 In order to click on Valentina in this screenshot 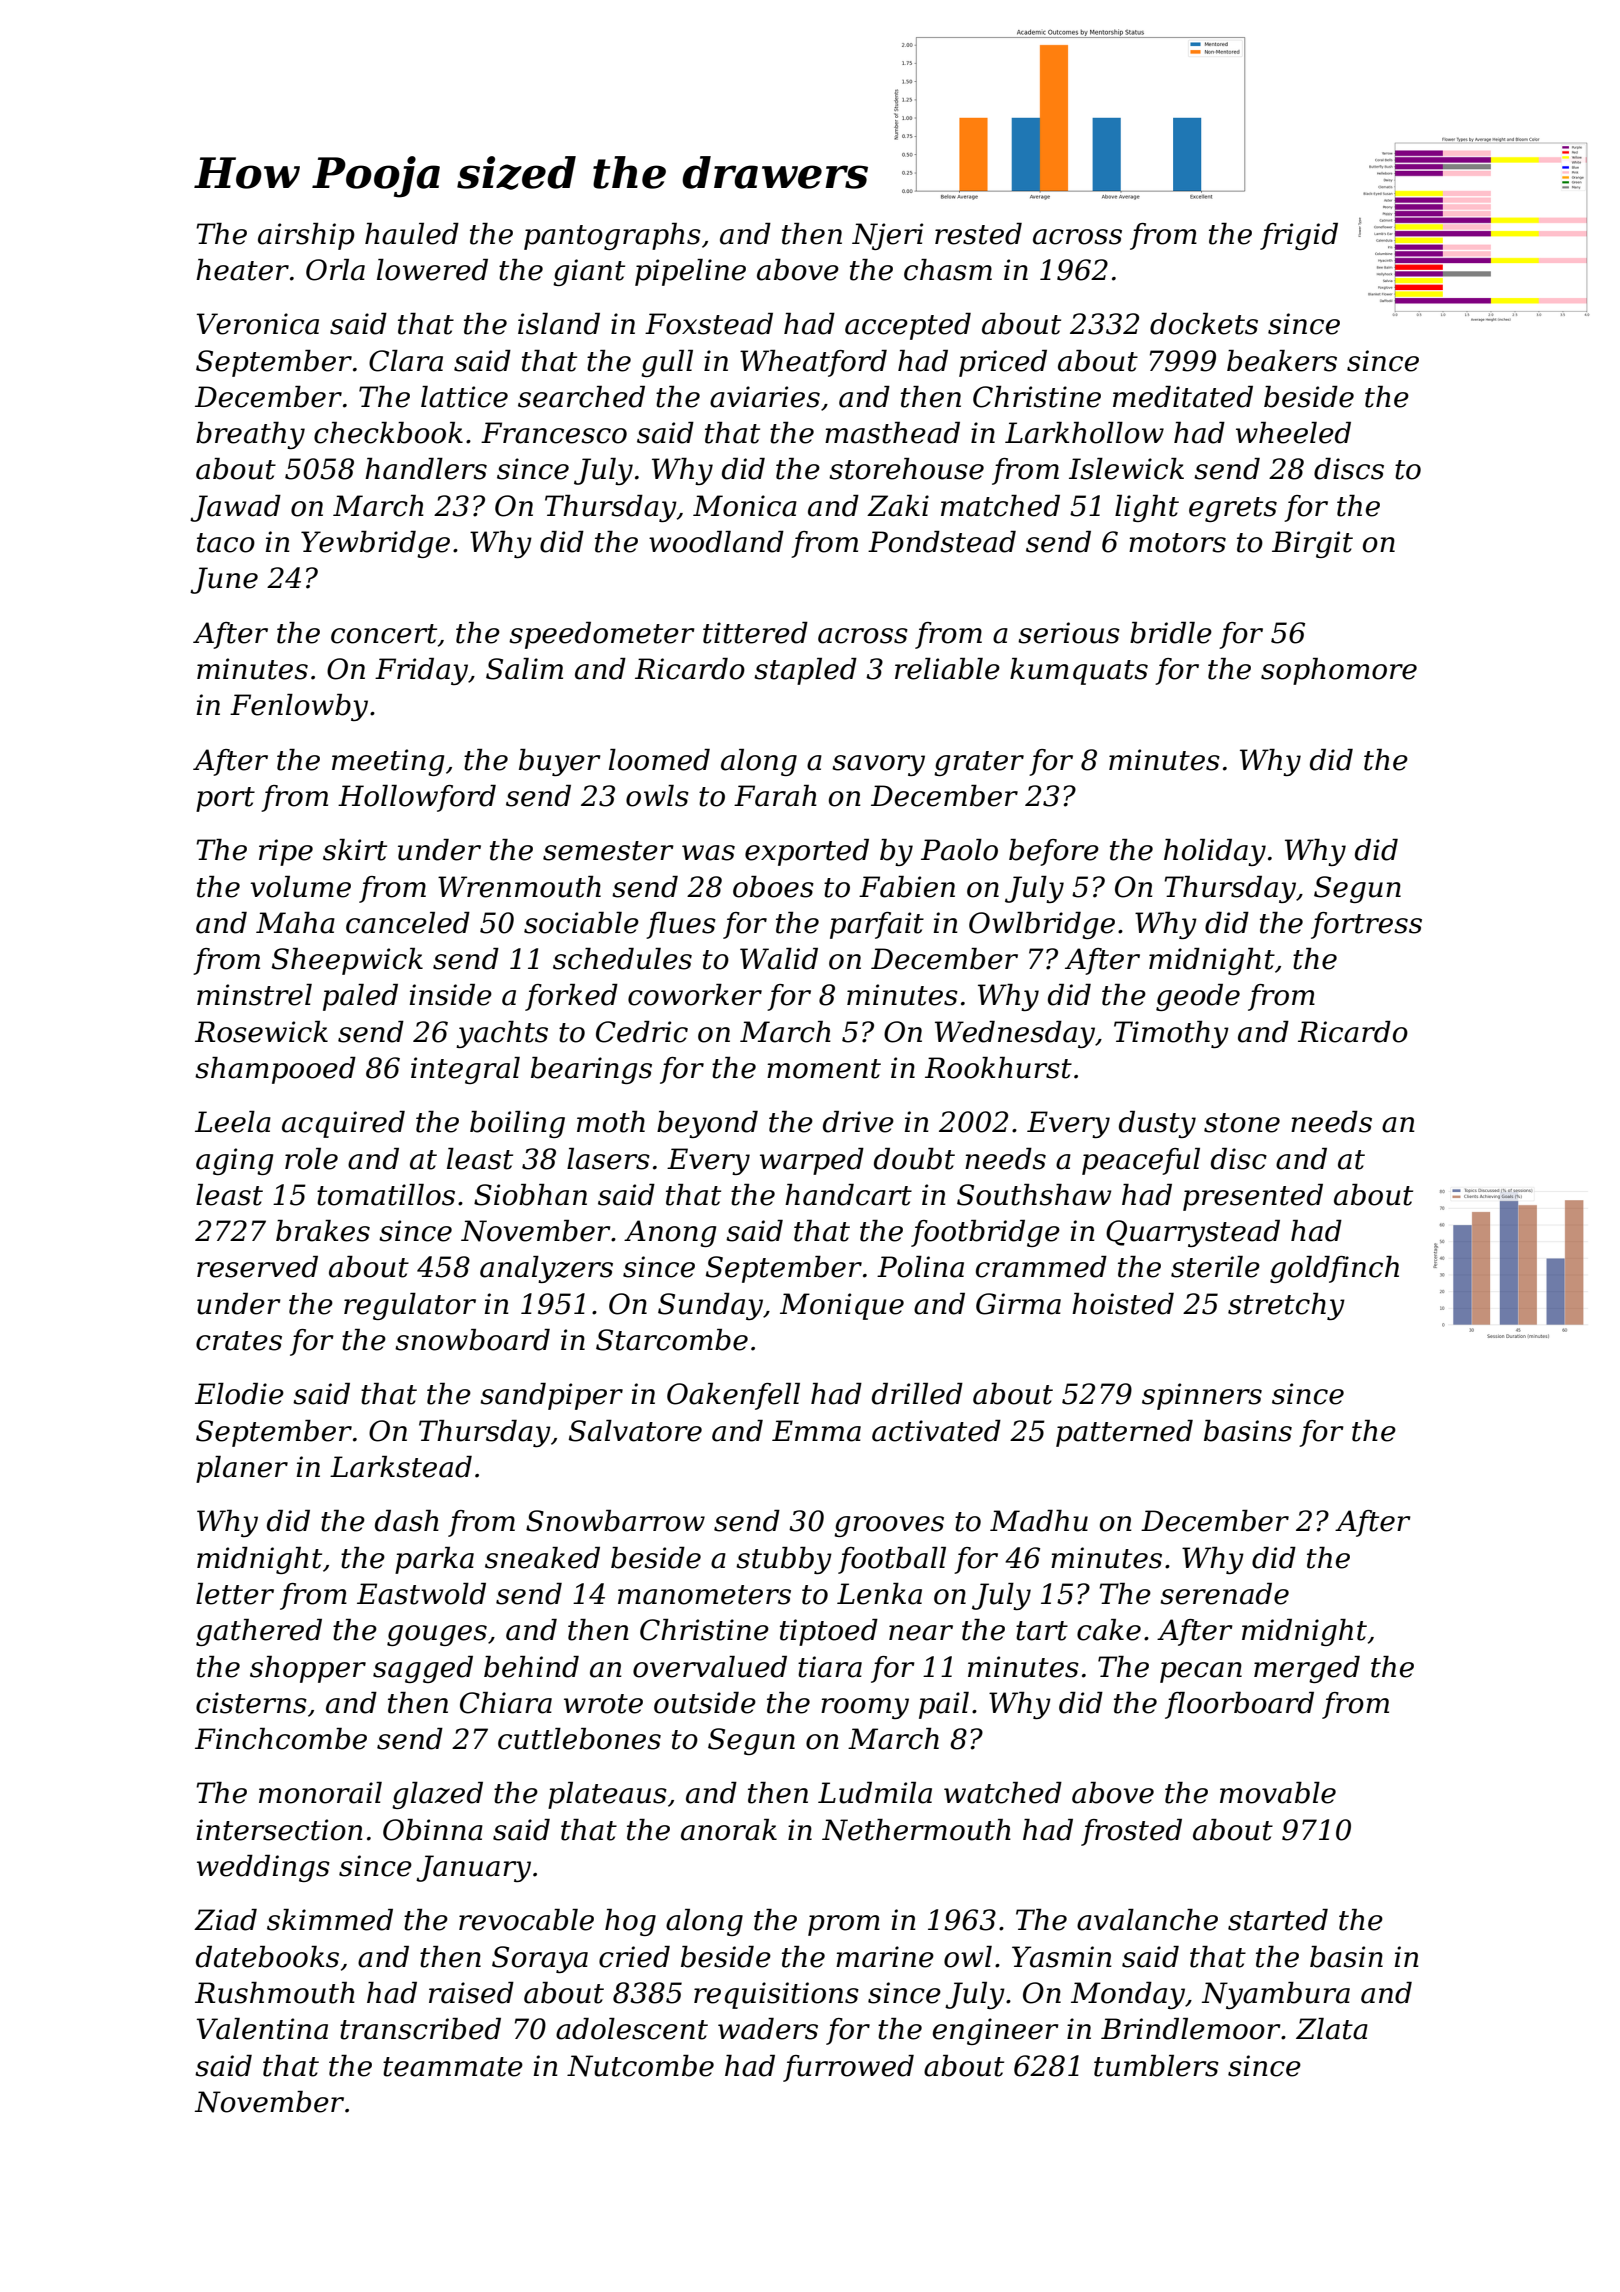, I will do `click(262, 2029)`.
